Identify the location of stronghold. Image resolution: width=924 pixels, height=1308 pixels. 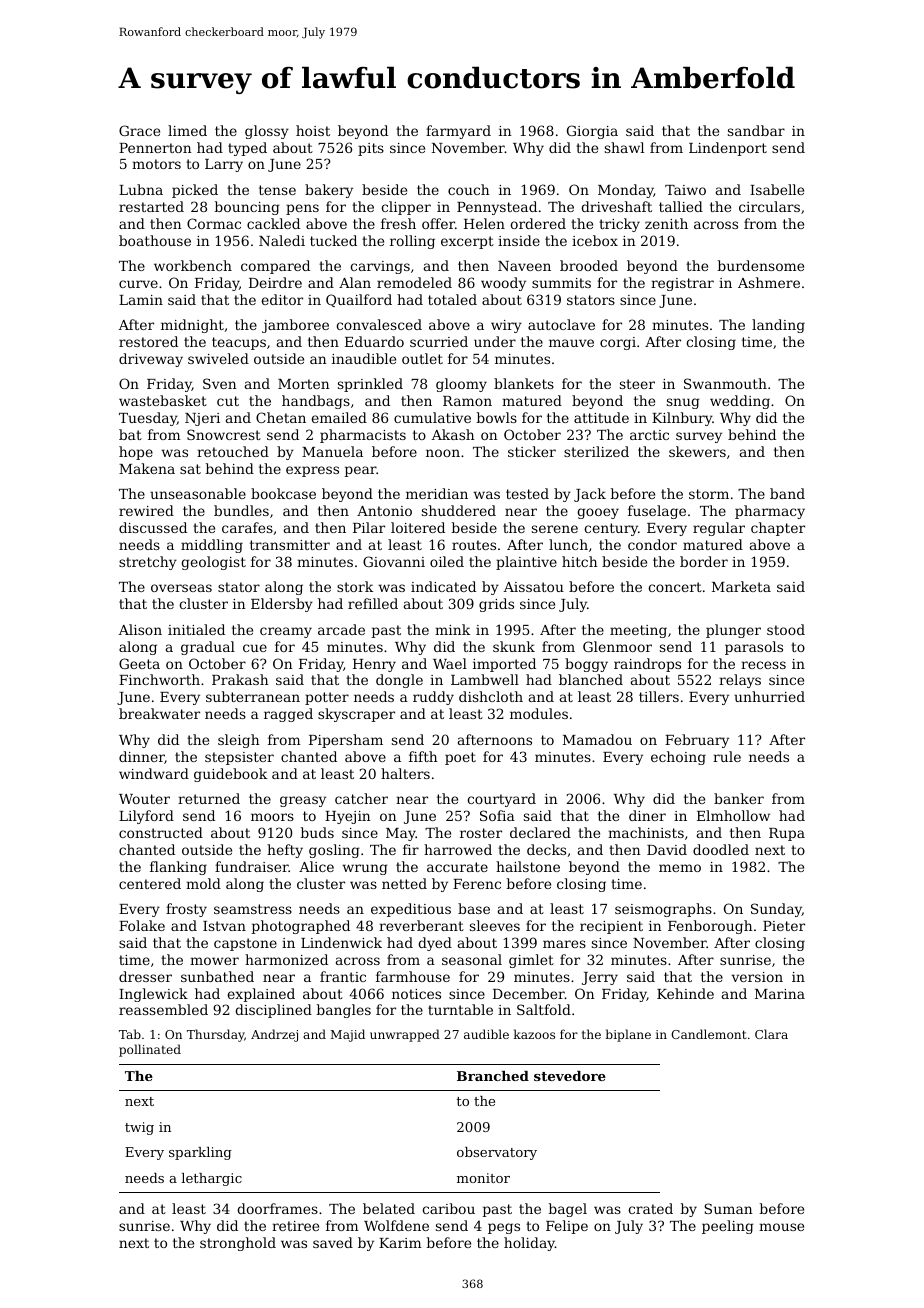
(238, 1244).
